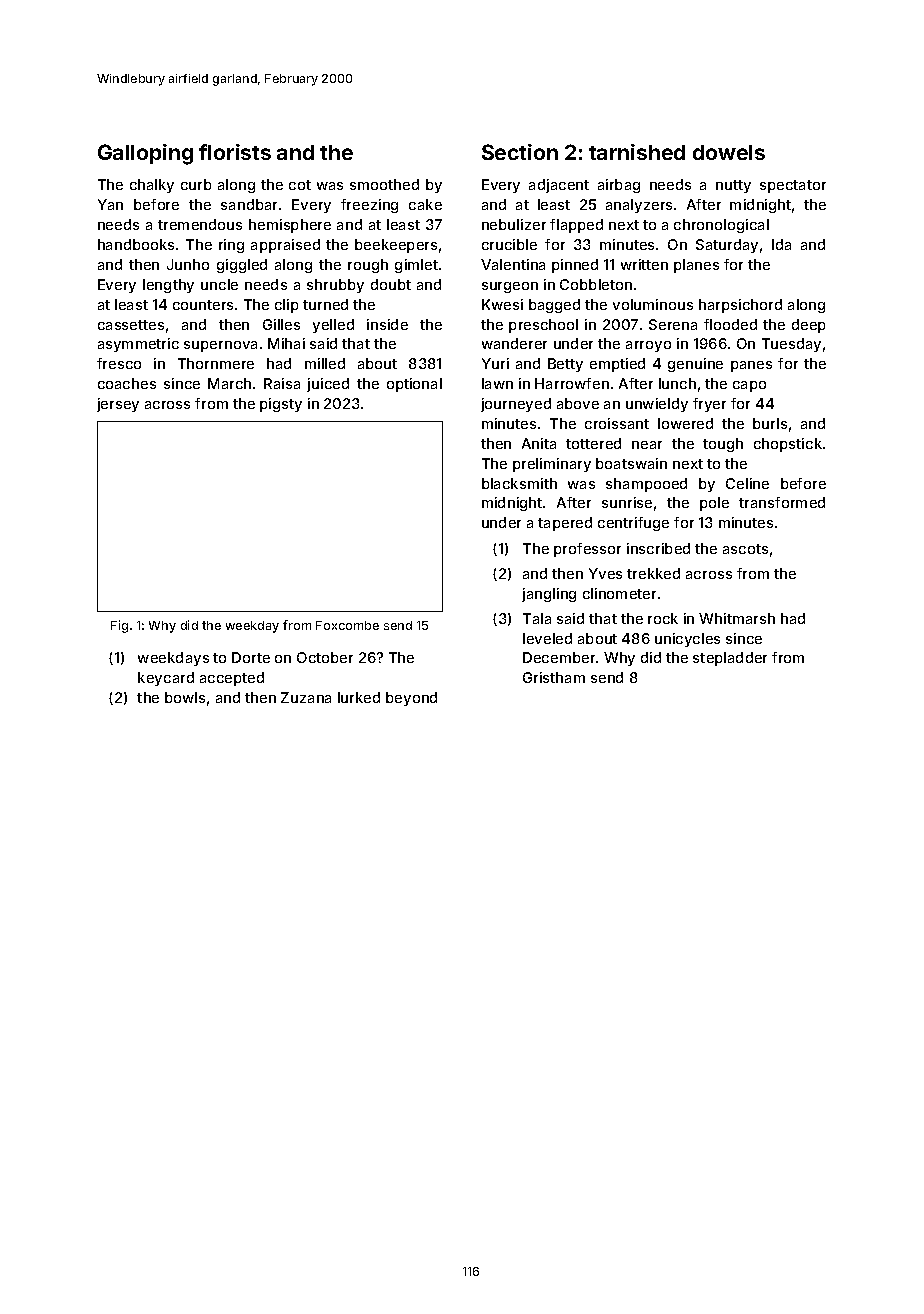  Describe the element at coordinates (737, 618) in the image. I see `Whitmarsh` at that location.
